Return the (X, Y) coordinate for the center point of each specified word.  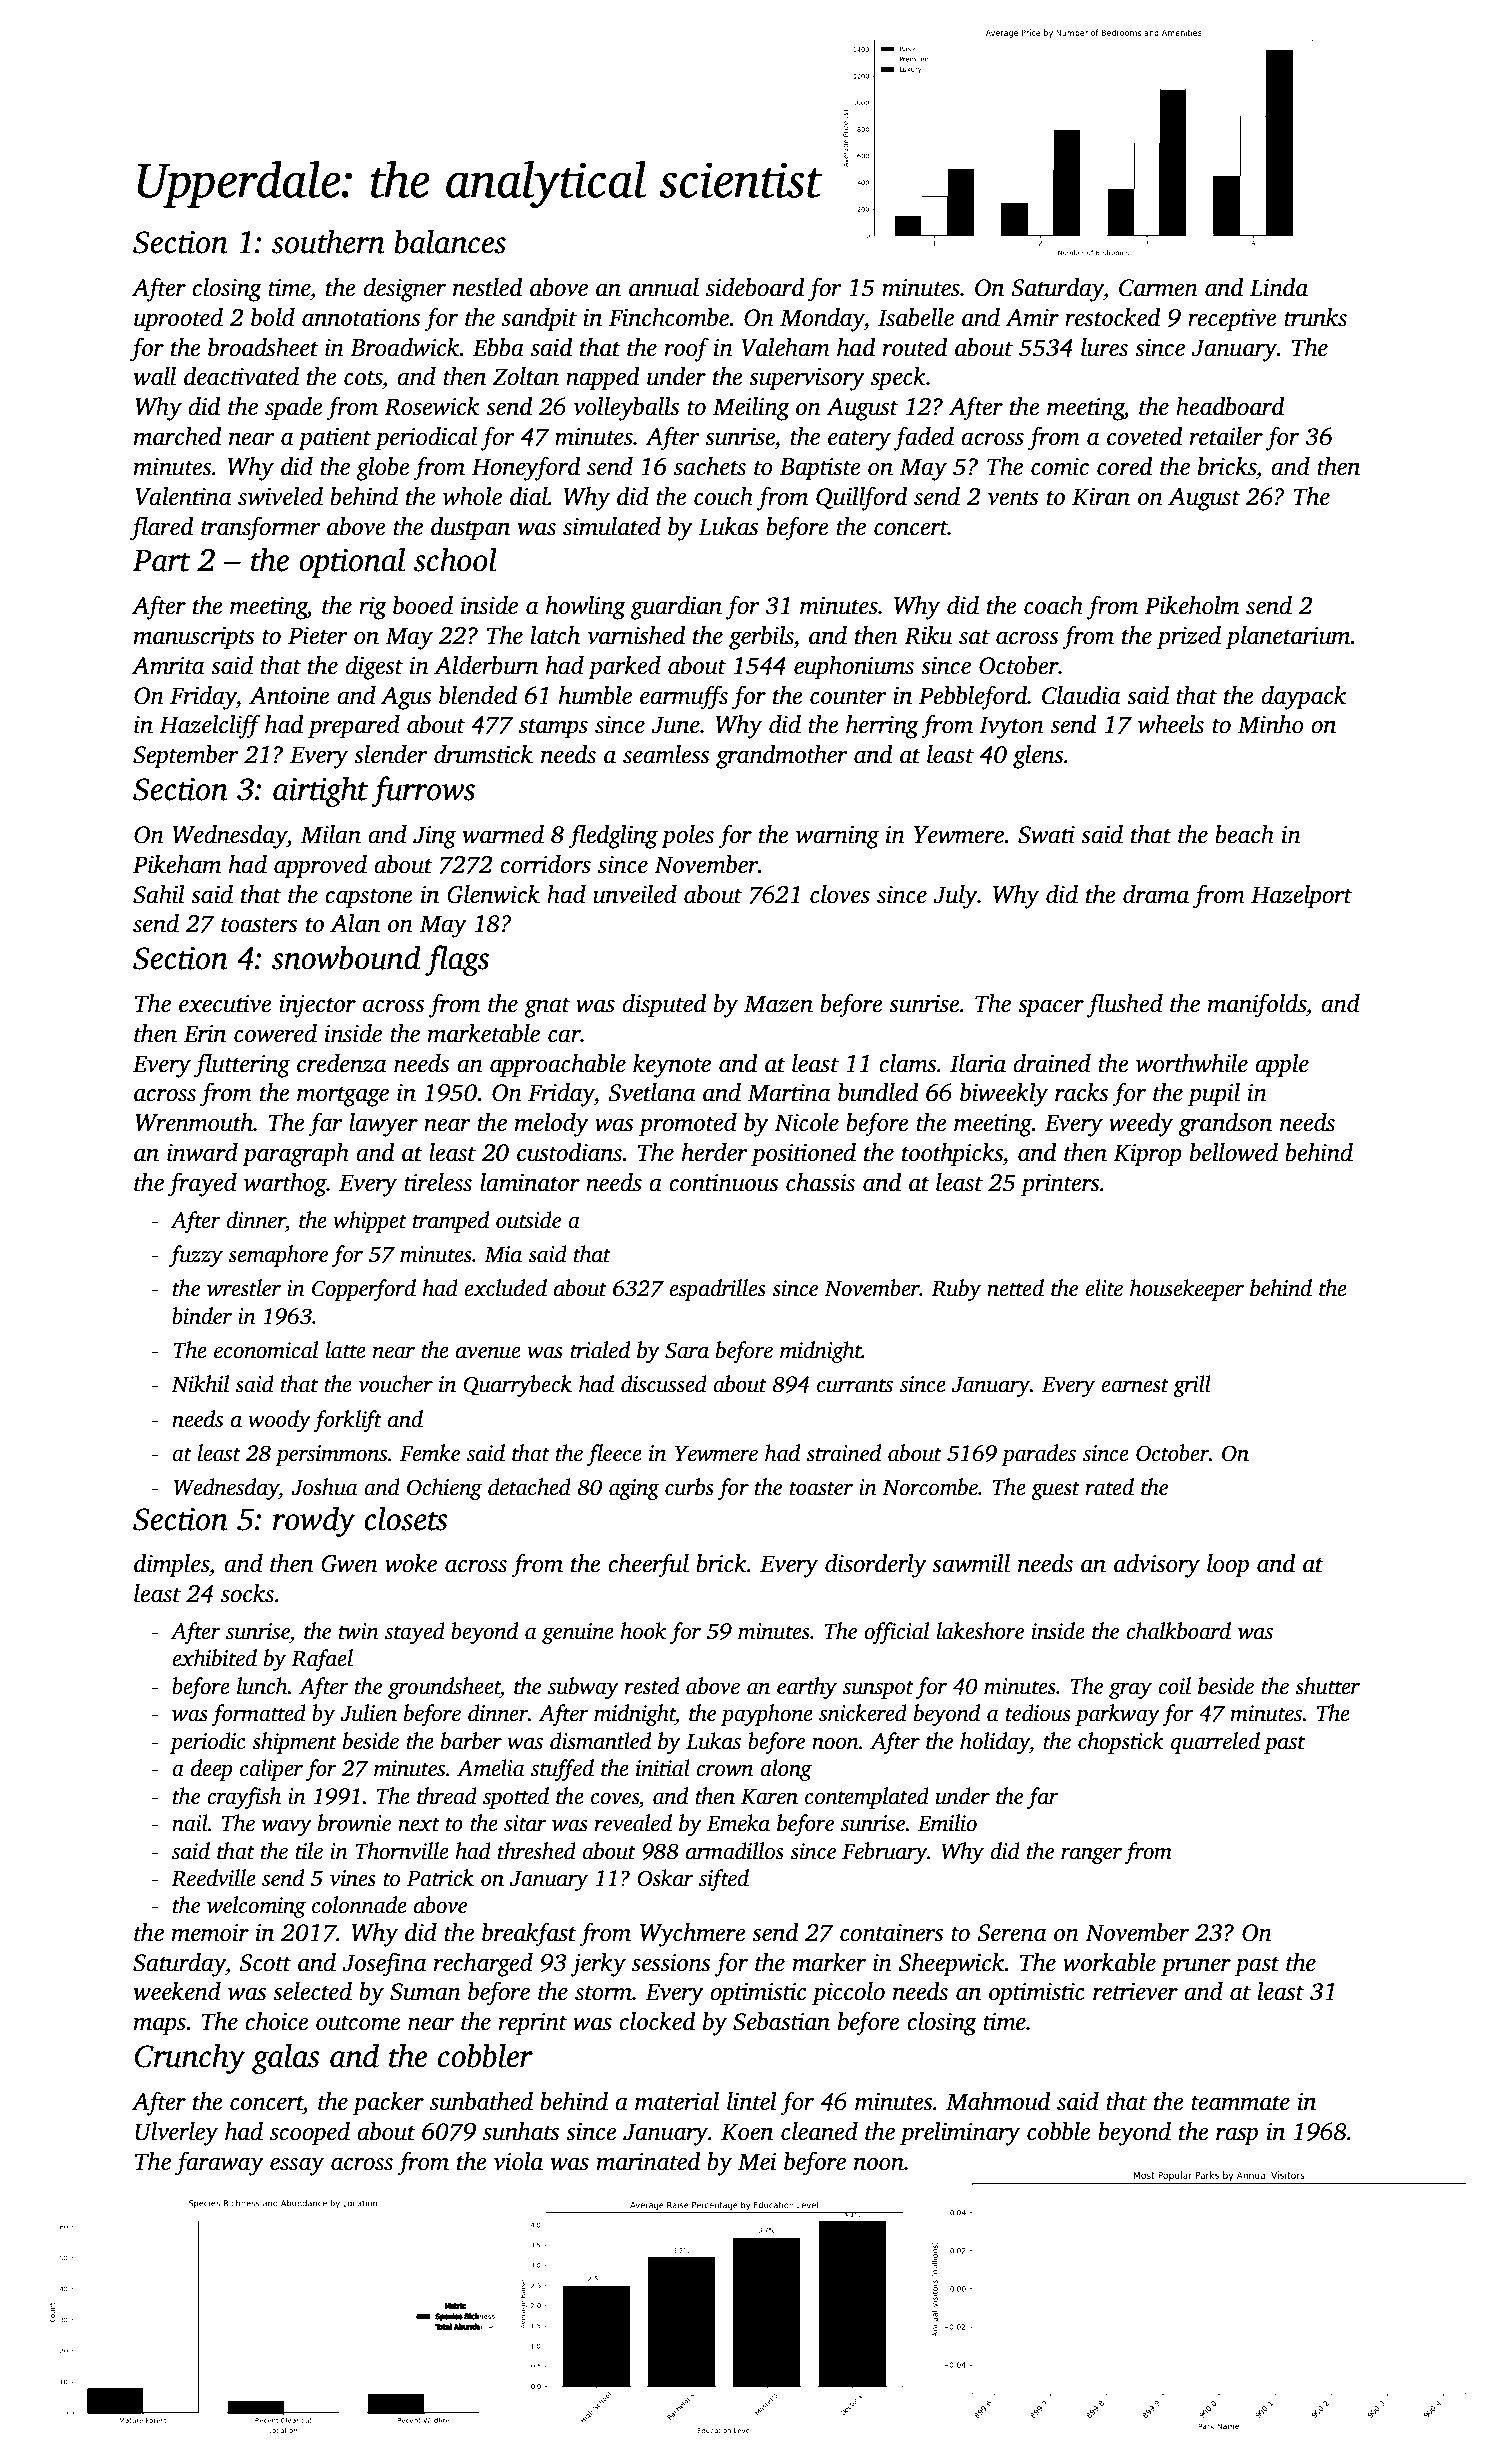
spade (293, 409)
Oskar (665, 1878)
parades (1038, 1455)
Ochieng (444, 1489)
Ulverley (176, 2134)
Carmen (1158, 288)
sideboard (755, 287)
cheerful (648, 1565)
